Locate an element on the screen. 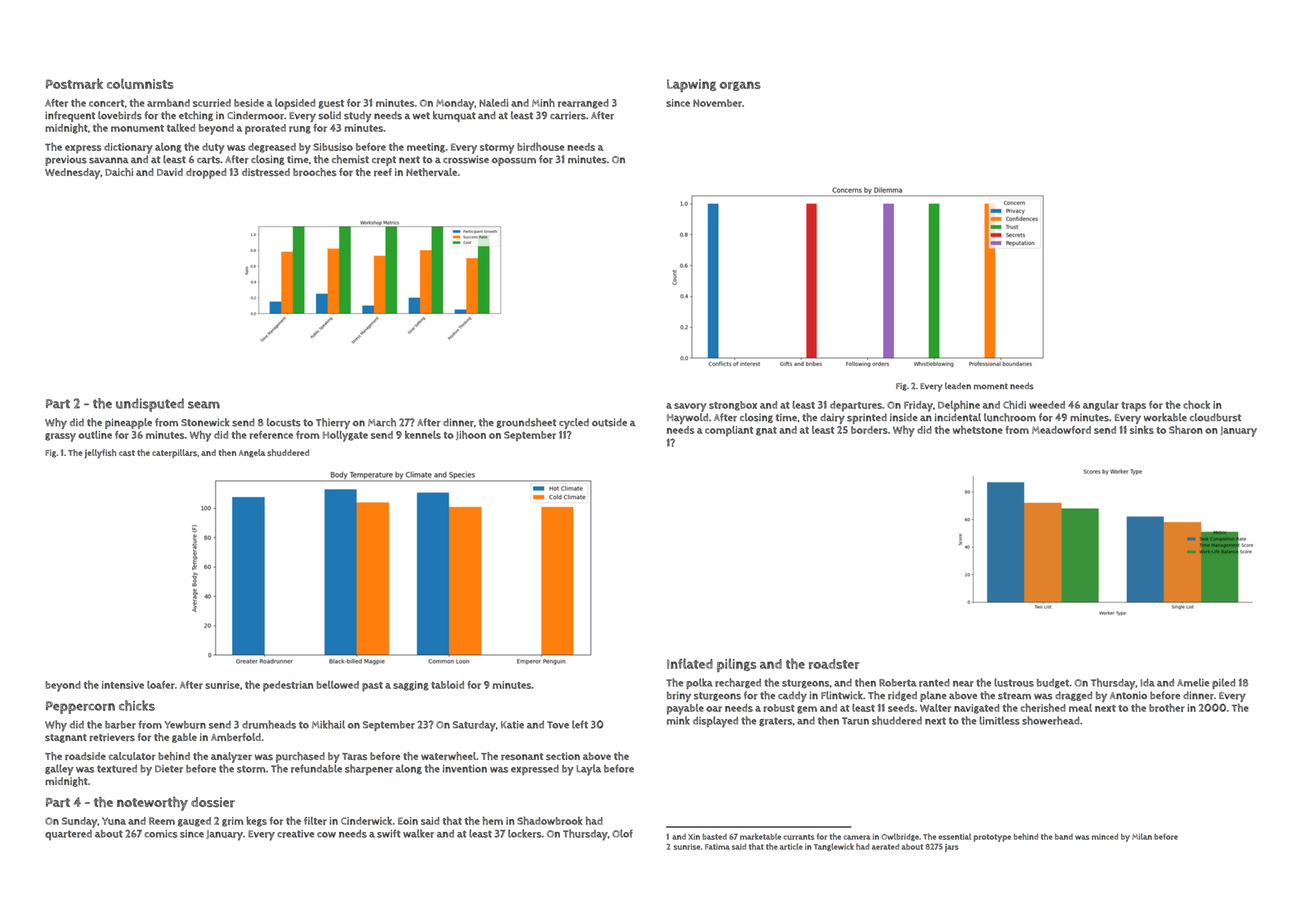 This screenshot has width=1308, height=924. Meadowford is located at coordinates (1061, 430).
